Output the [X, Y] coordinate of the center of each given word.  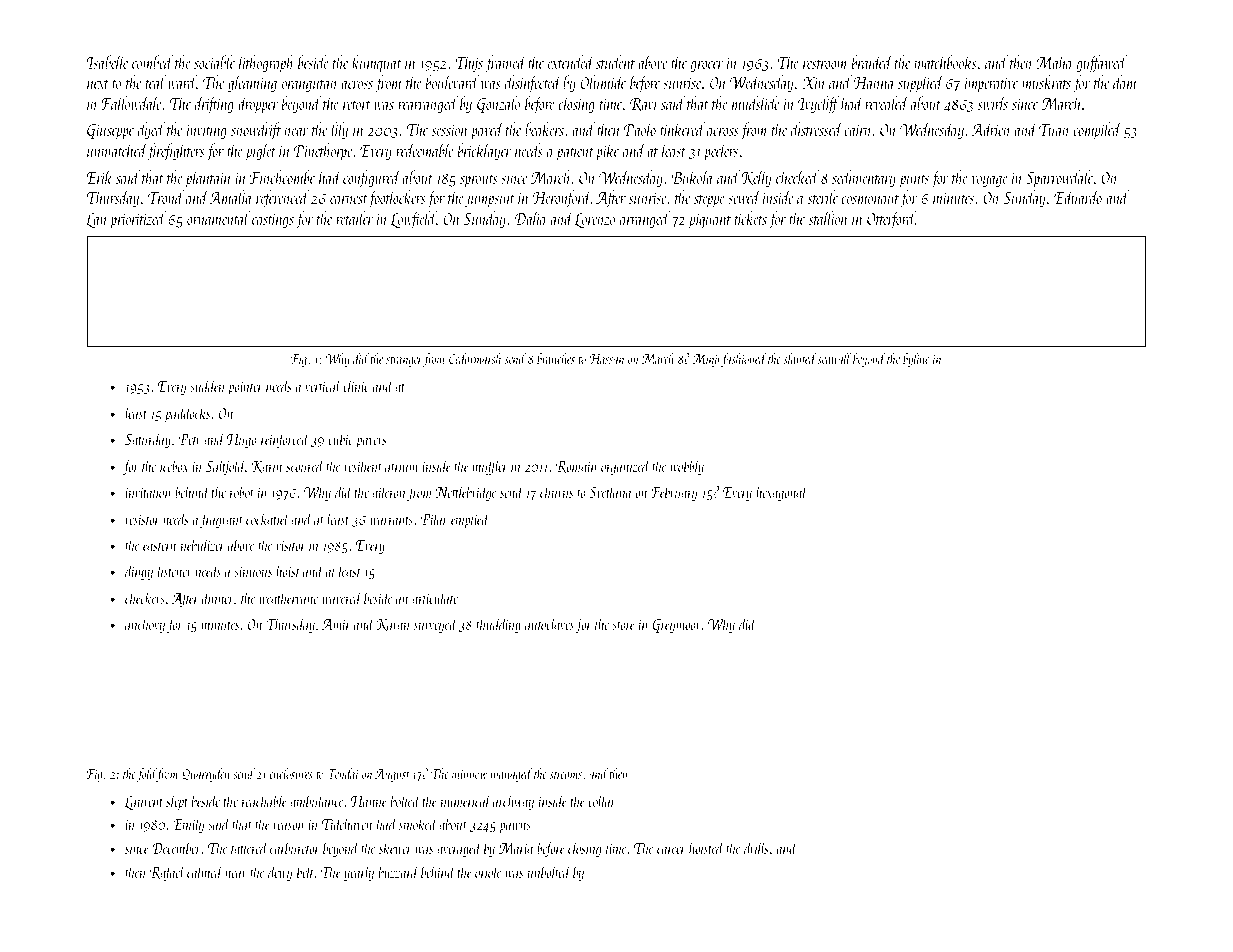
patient [575, 153]
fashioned [744, 360]
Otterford [891, 220]
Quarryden [206, 775]
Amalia [231, 197]
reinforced [285, 440]
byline [916, 360]
